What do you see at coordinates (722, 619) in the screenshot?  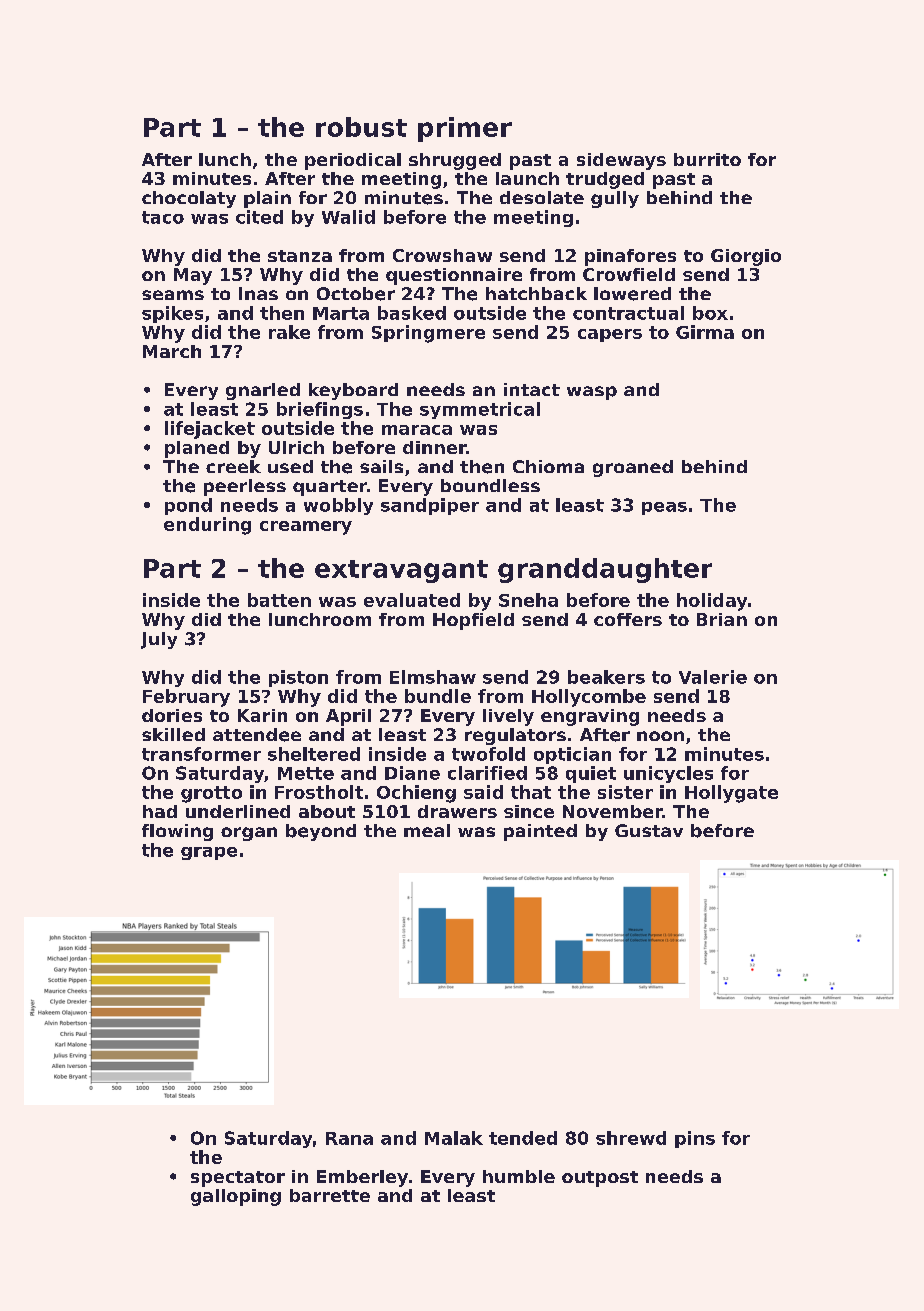 I see `Brian` at bounding box center [722, 619].
